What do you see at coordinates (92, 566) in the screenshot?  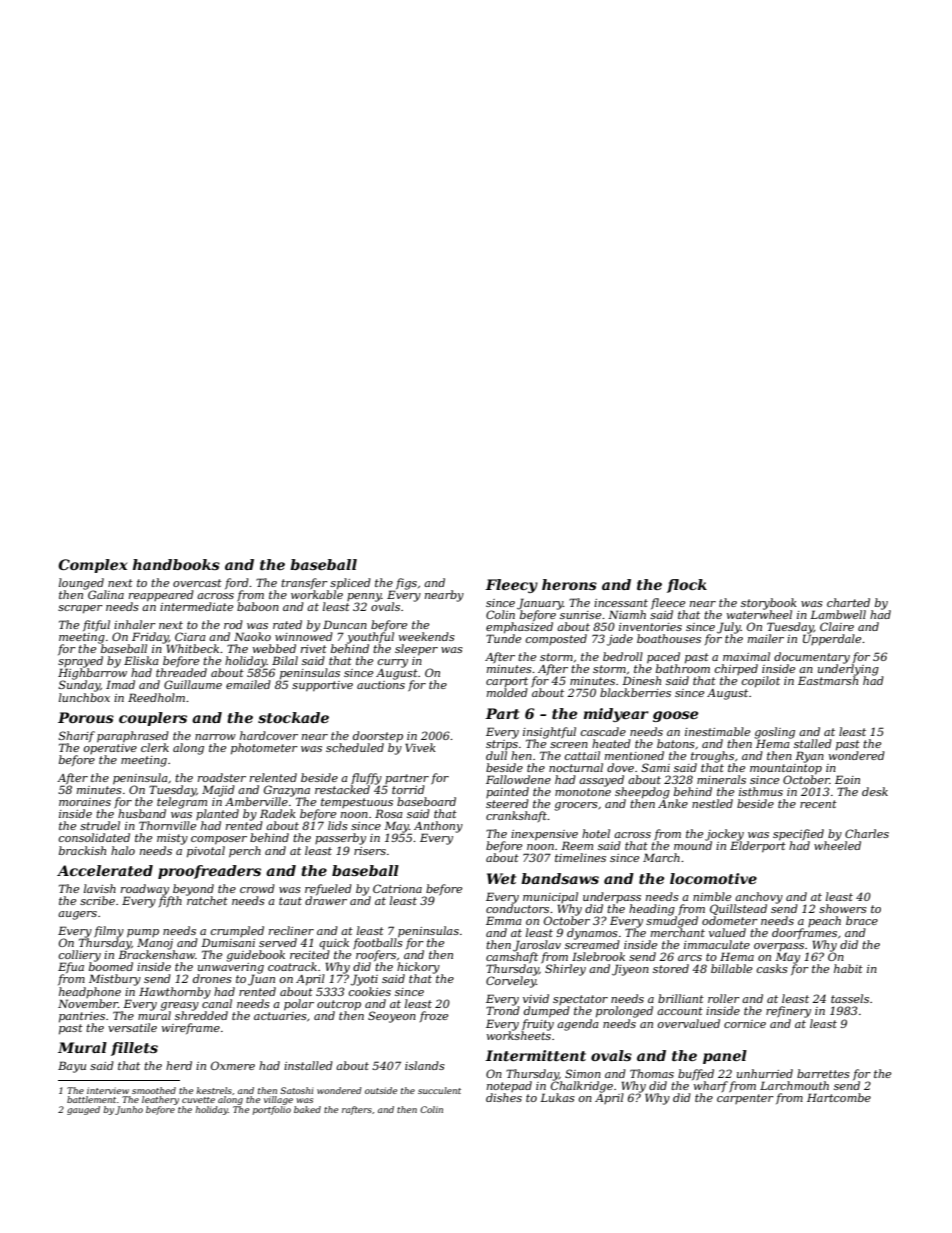 I see `Complex` at bounding box center [92, 566].
